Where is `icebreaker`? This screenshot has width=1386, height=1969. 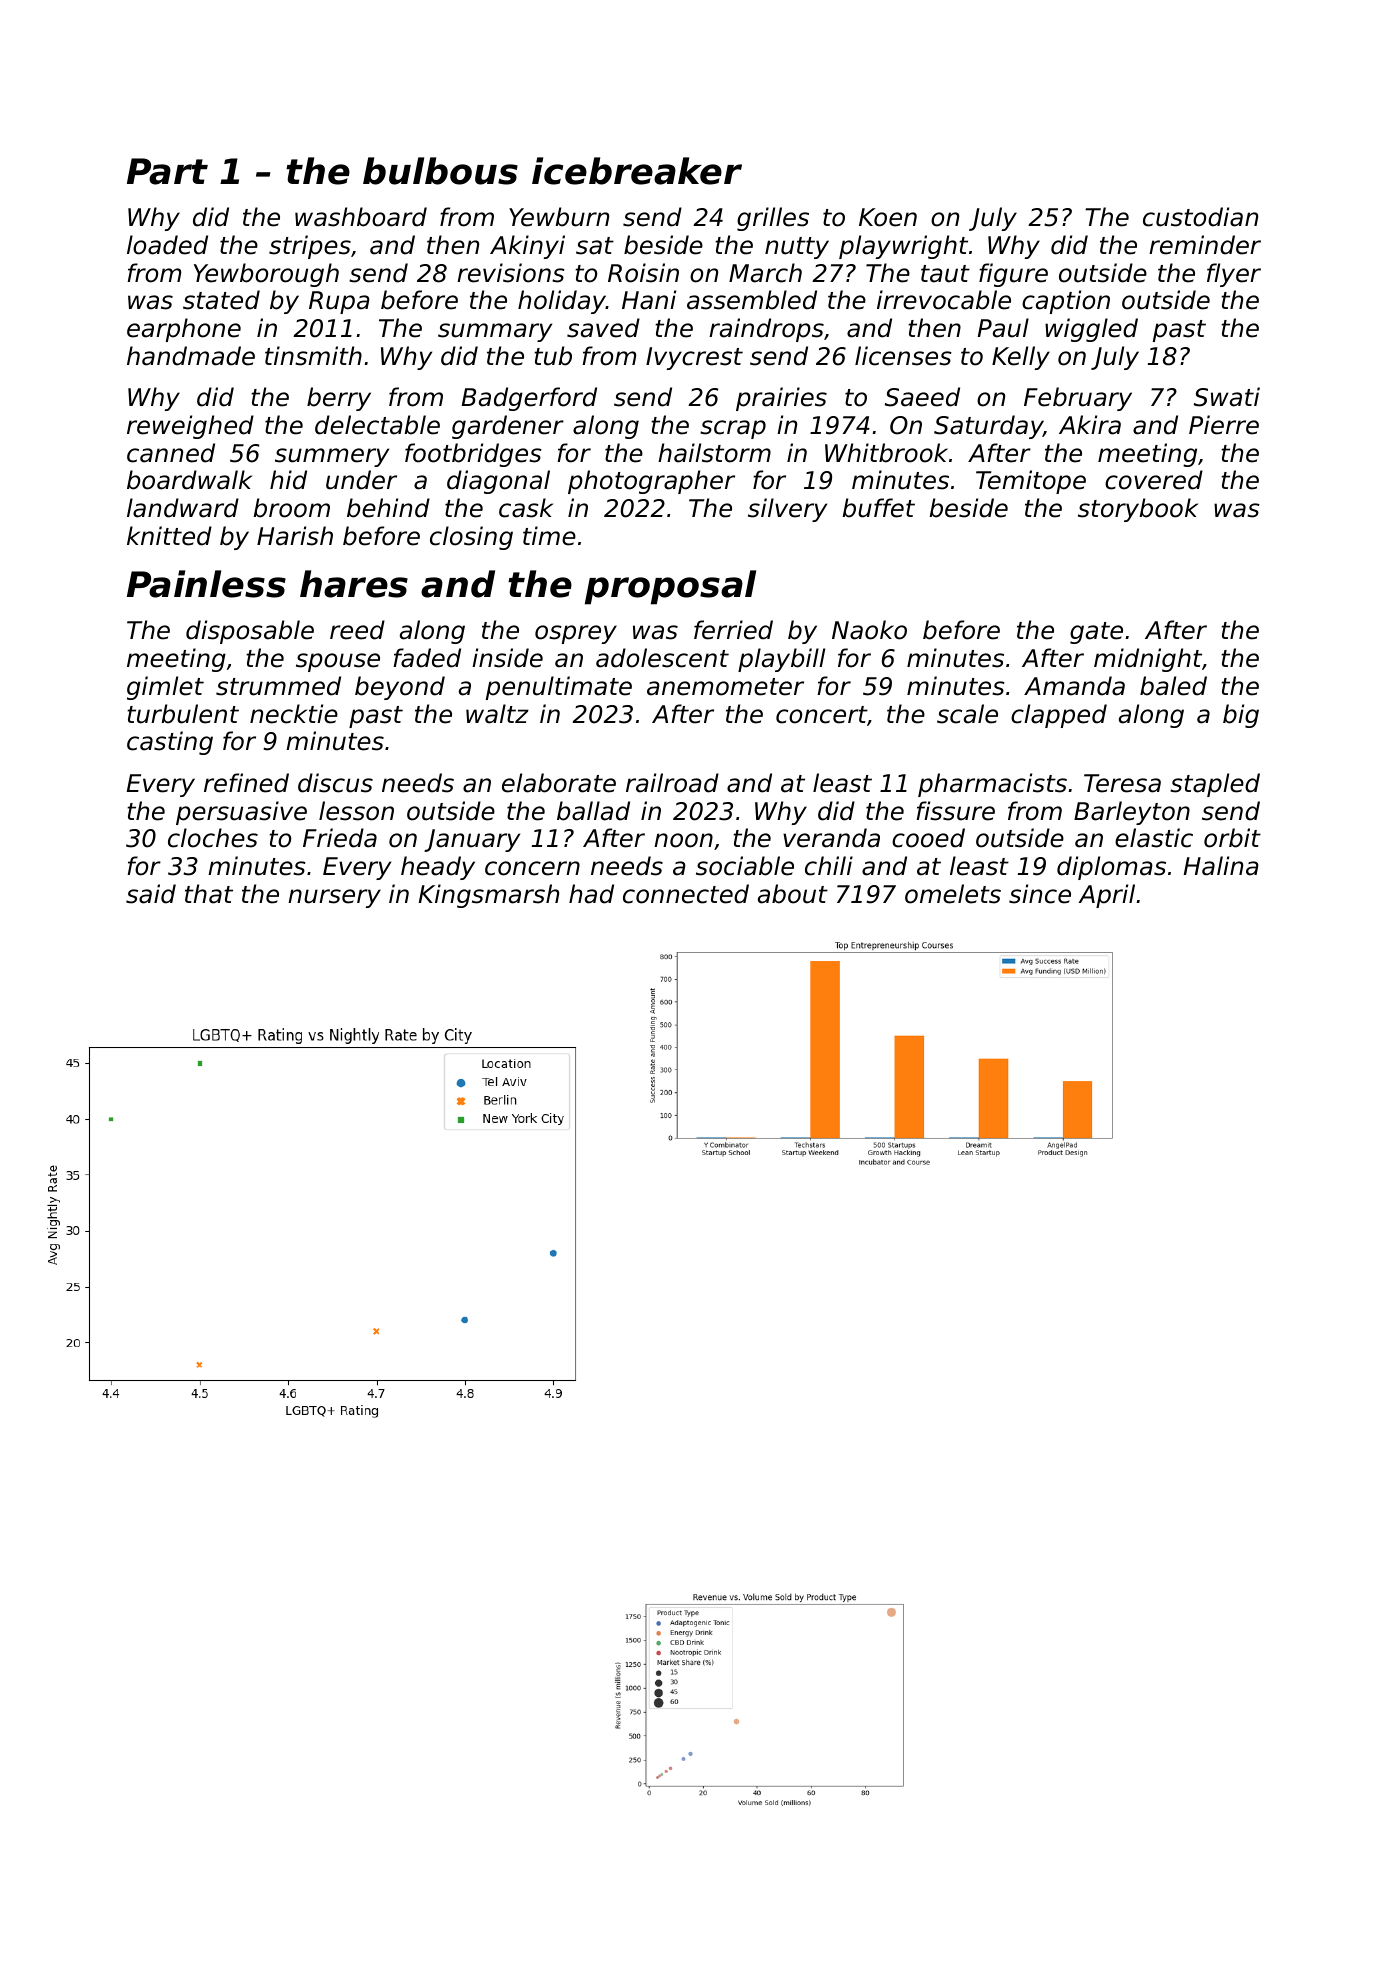
icebreaker is located at coordinates (637, 171).
